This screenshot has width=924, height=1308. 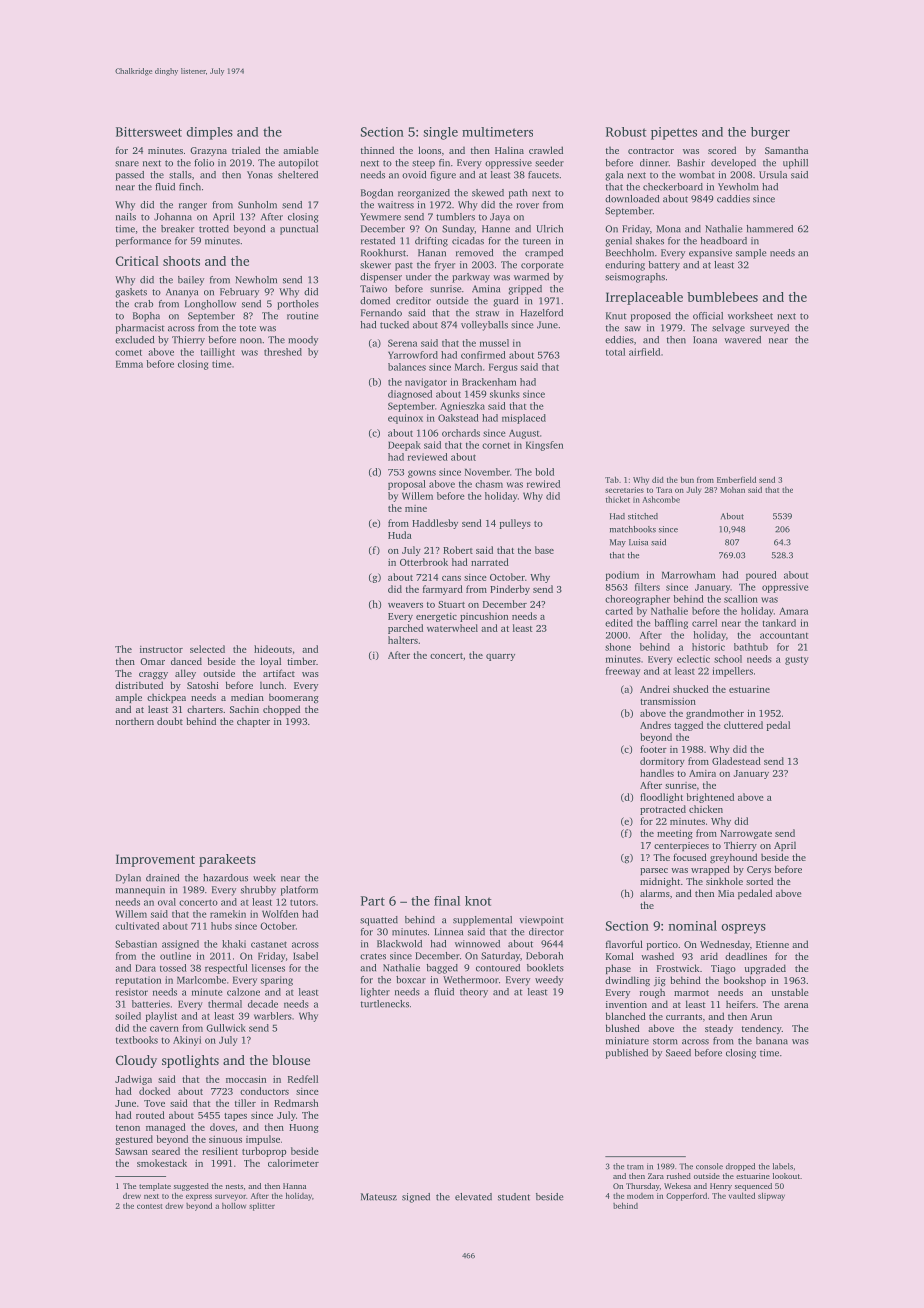 What do you see at coordinates (790, 992) in the screenshot?
I see `unstable` at bounding box center [790, 992].
